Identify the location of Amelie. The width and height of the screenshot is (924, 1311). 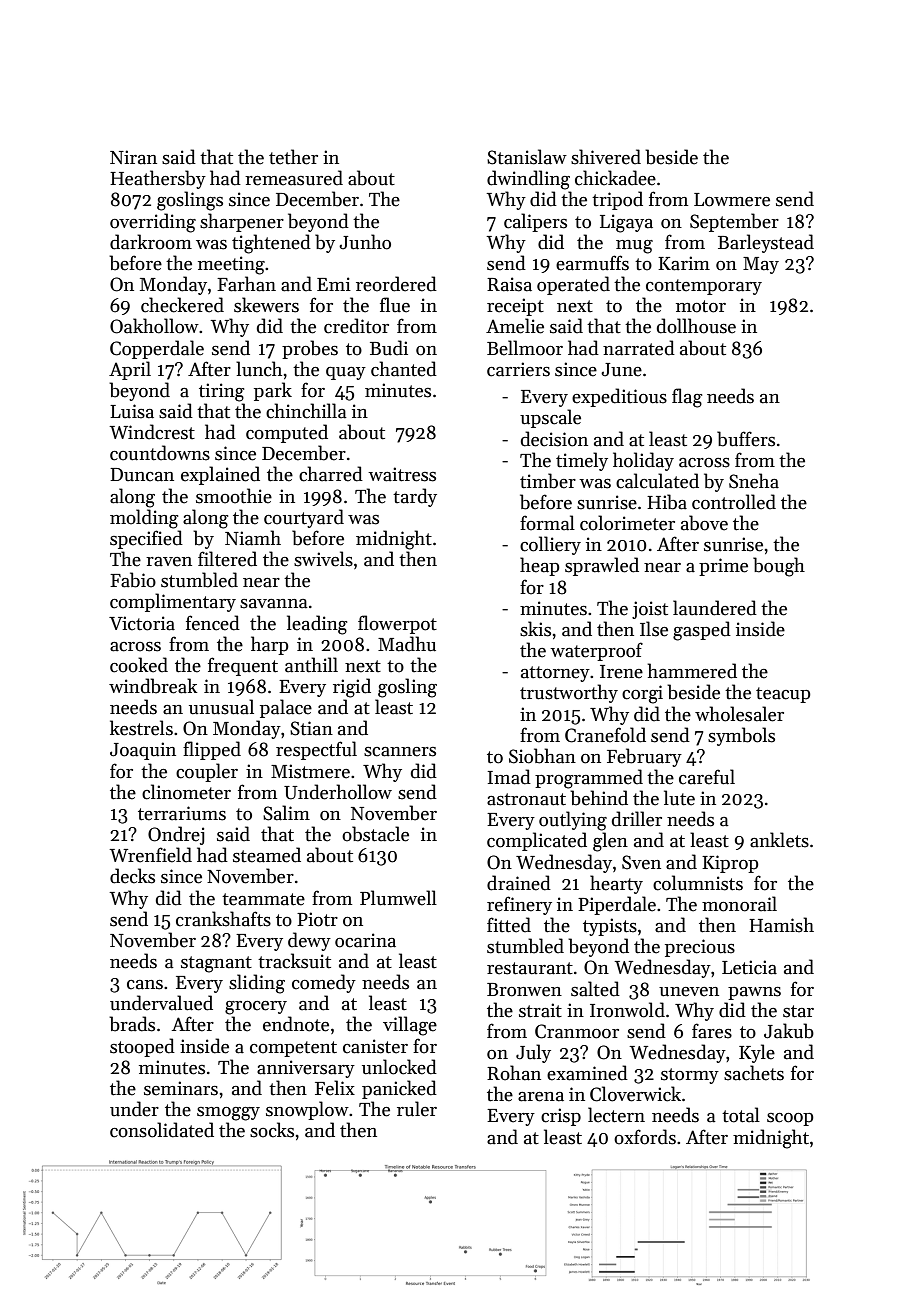
(515, 326).
